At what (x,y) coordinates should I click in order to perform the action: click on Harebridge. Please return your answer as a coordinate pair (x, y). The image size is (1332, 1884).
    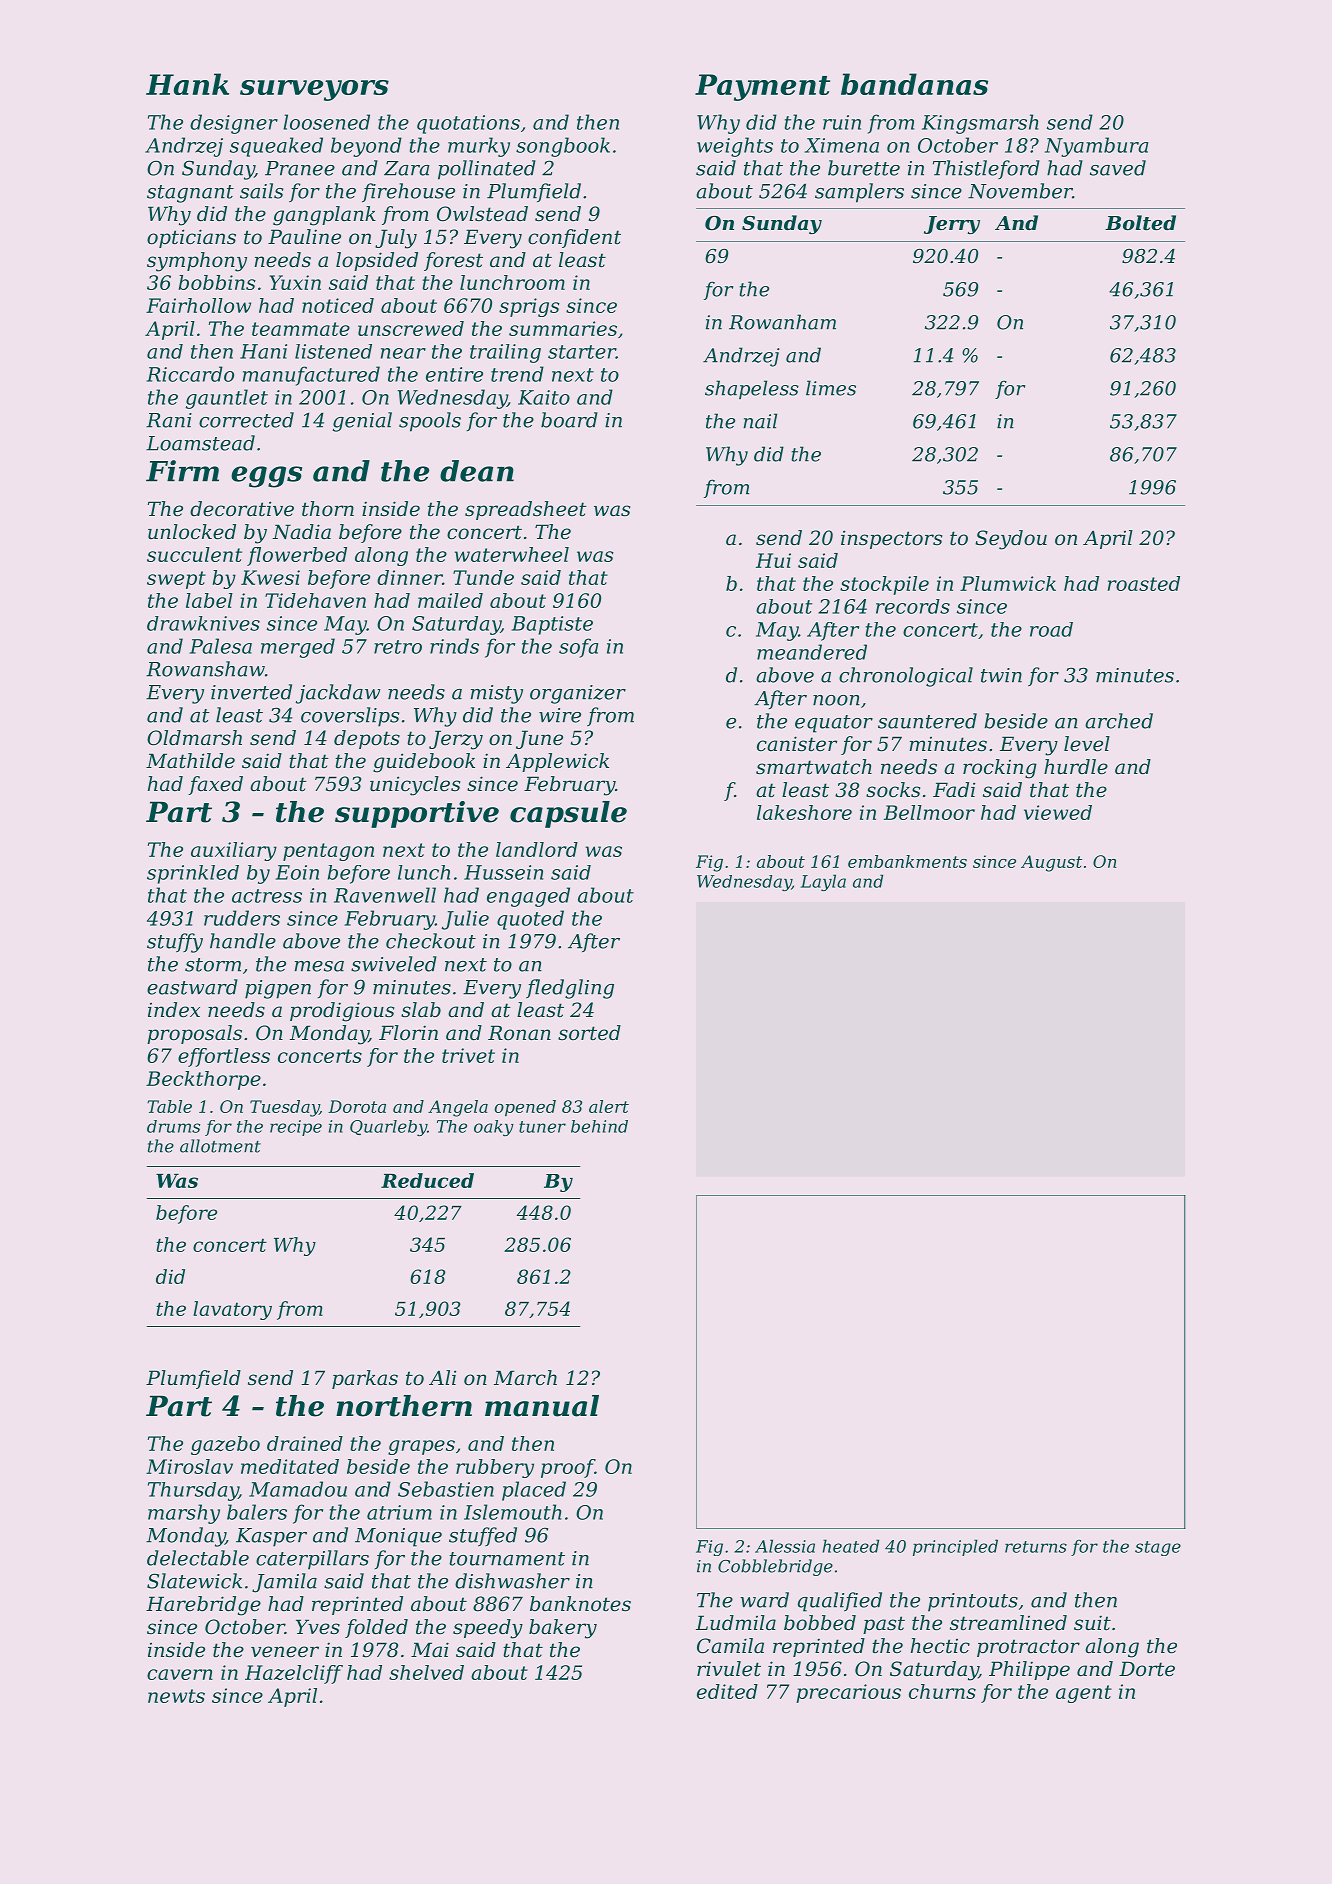
    Looking at the image, I should click on (203, 1606).
